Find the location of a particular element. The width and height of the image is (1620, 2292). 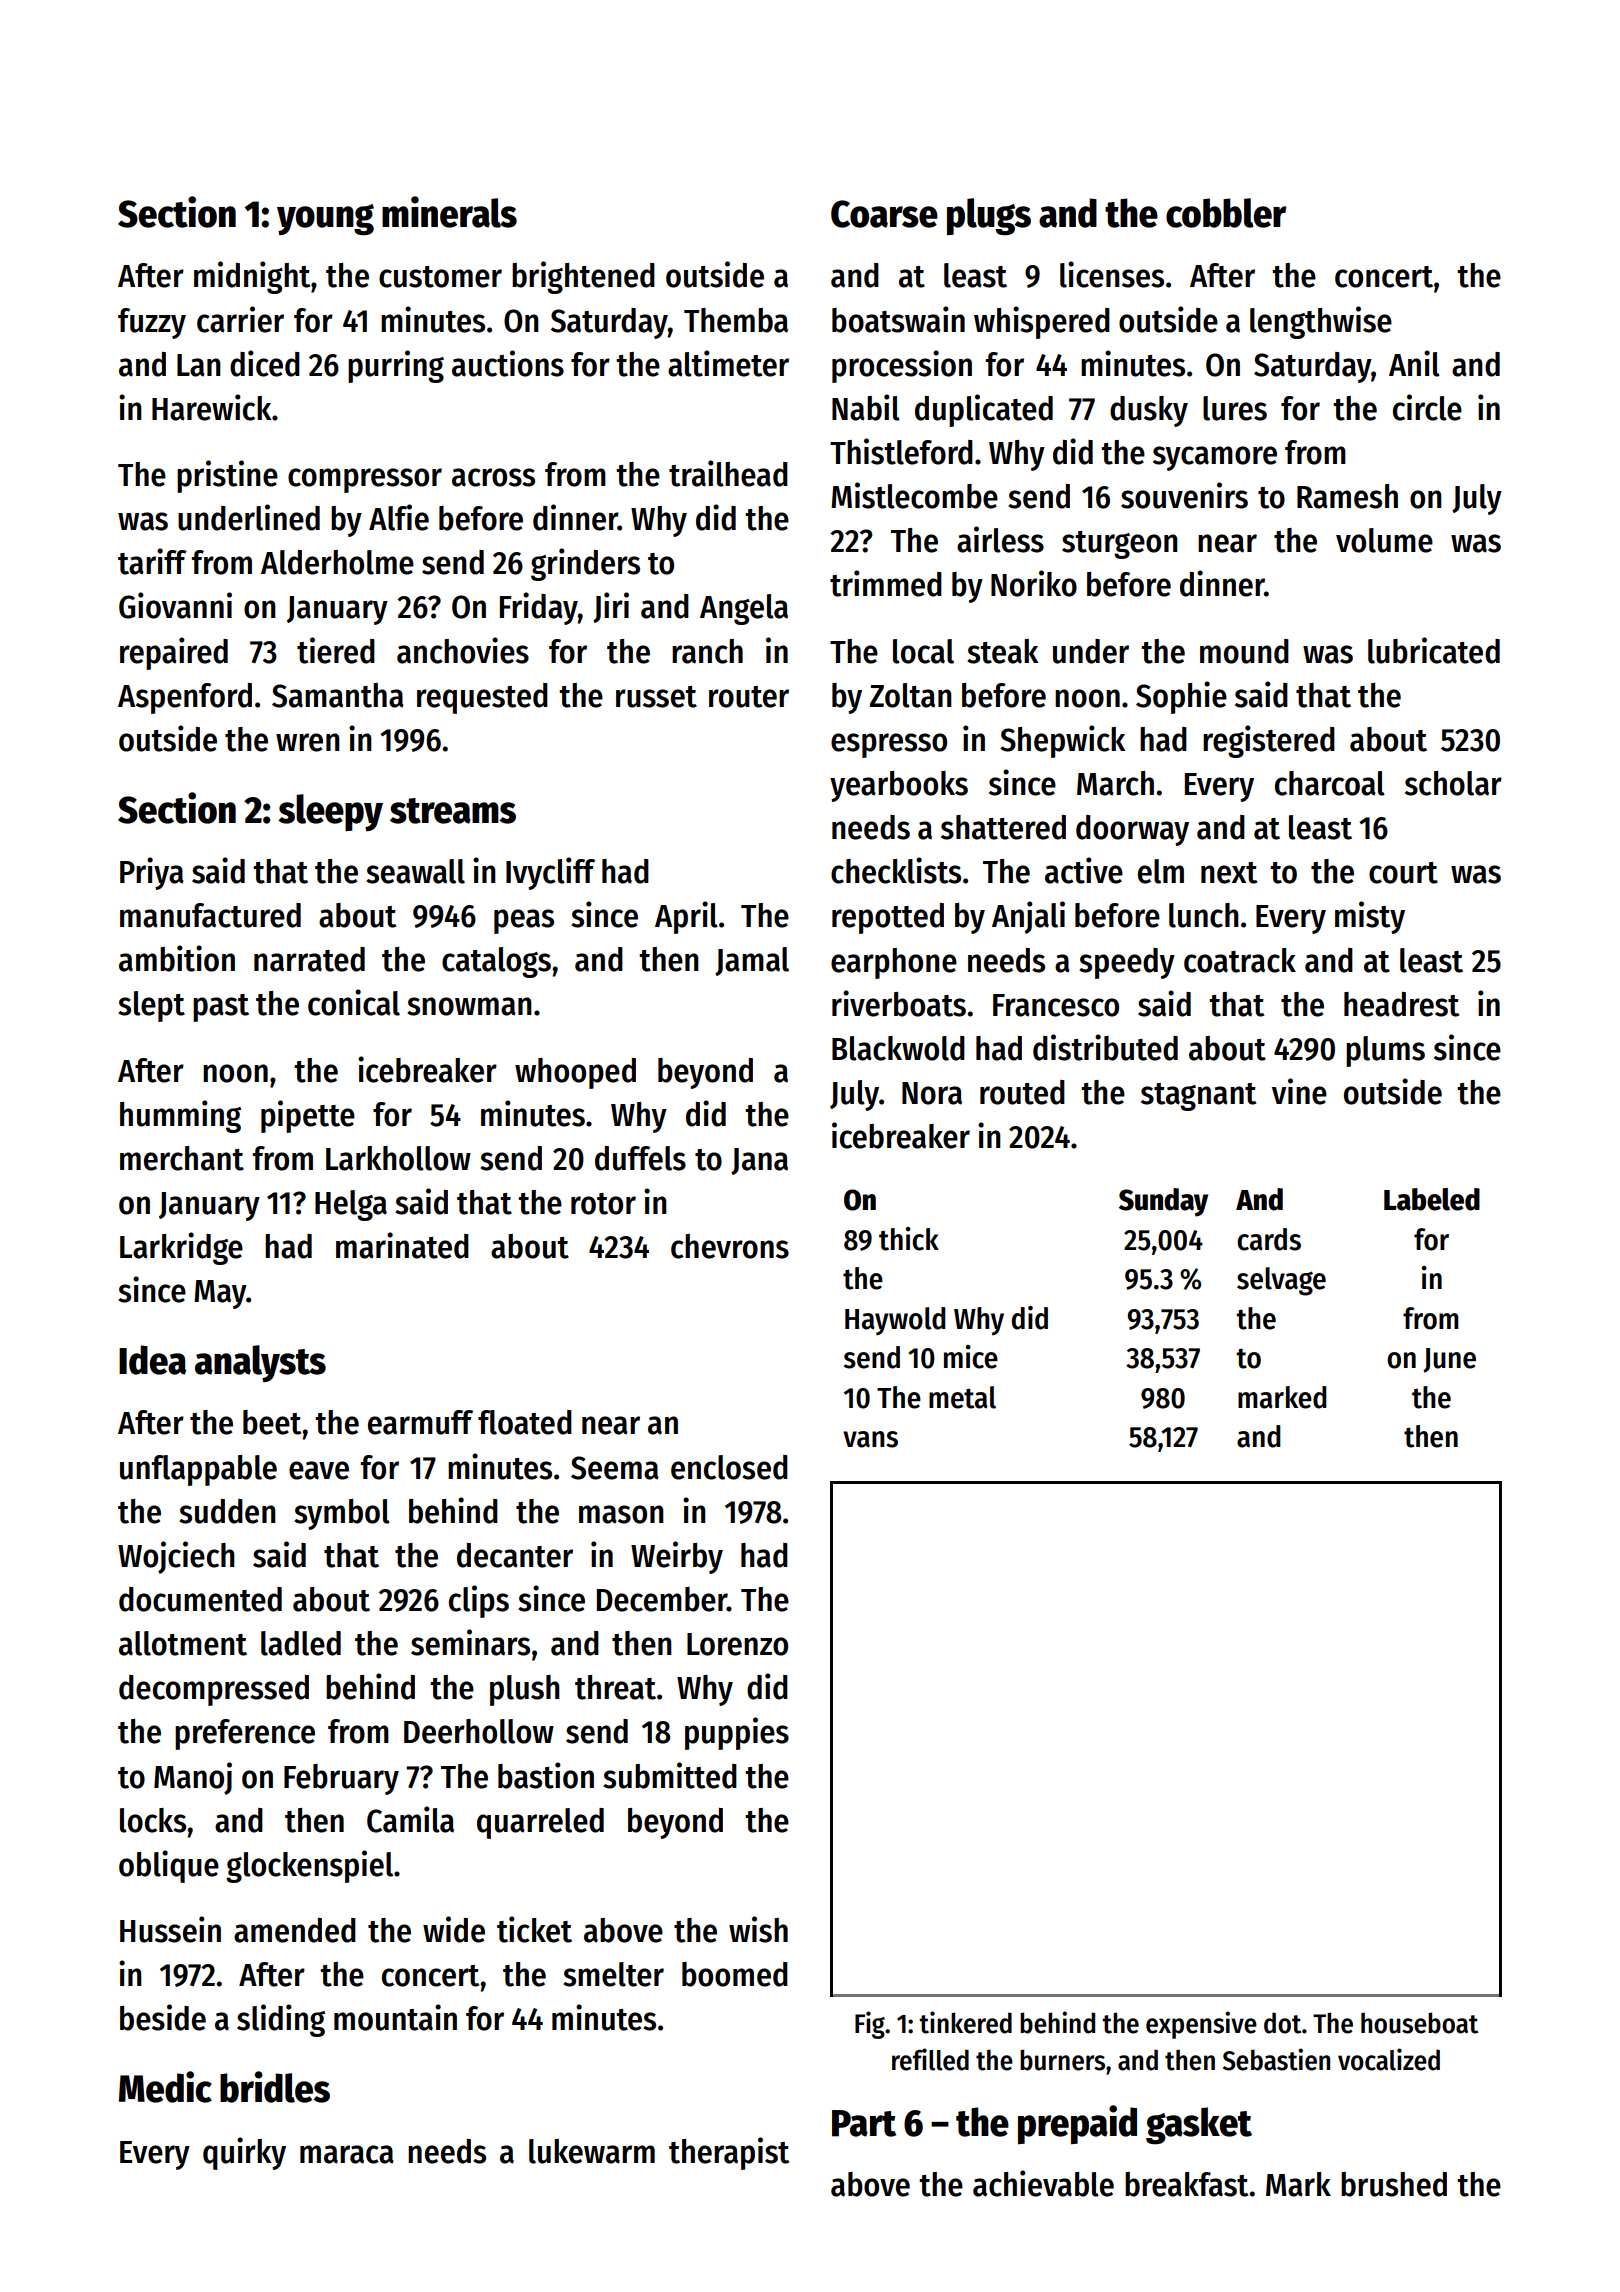

conical is located at coordinates (354, 1002).
